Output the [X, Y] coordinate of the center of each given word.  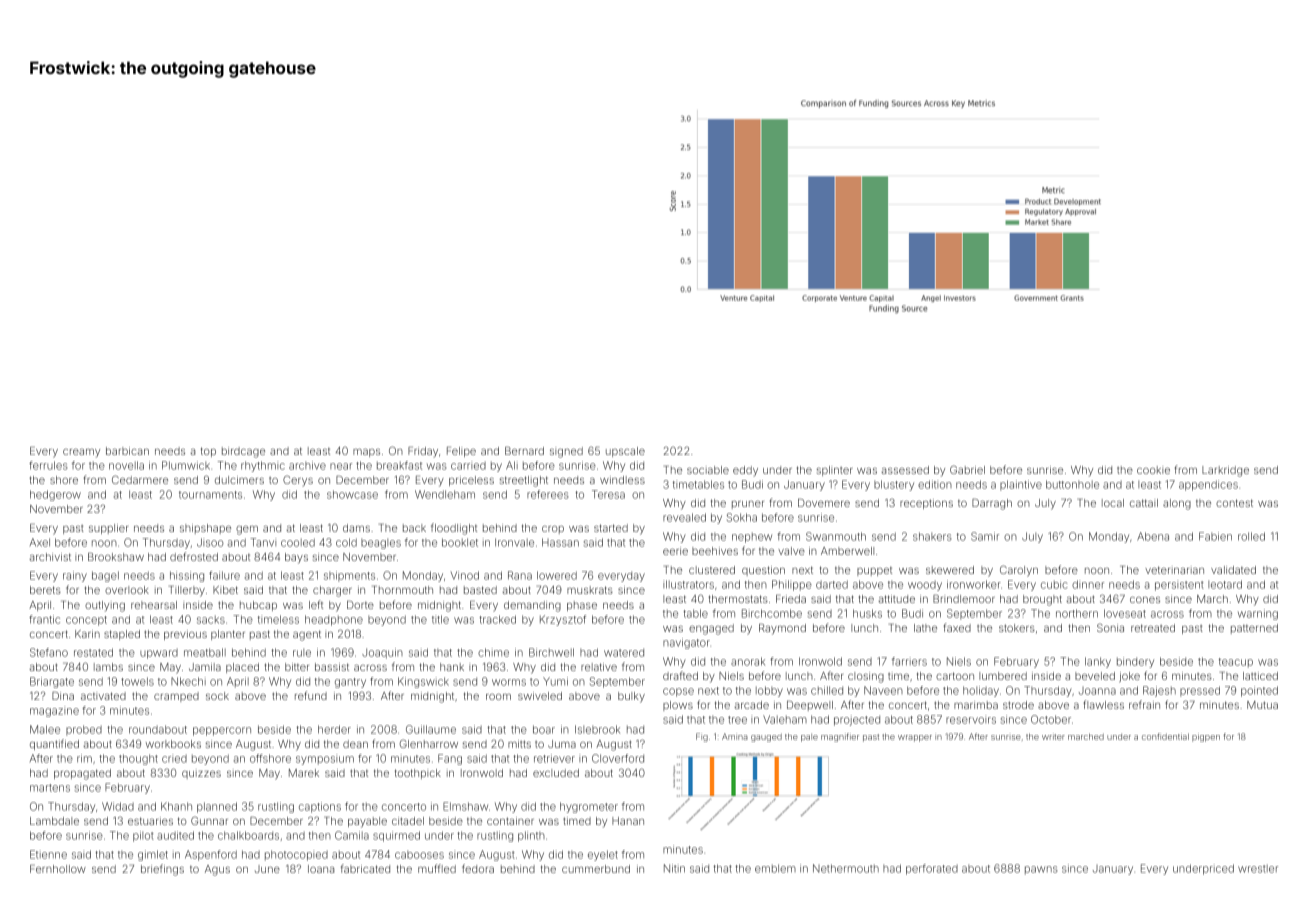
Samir [985, 536]
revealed [684, 517]
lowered [557, 575]
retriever [554, 758]
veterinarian [1174, 570]
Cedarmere [140, 479]
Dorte [360, 605]
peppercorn [222, 731]
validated [1233, 570]
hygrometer [589, 807]
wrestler [1258, 869]
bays [296, 558]
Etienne [48, 854]
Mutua [1262, 705]
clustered [712, 570]
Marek [304, 773]
